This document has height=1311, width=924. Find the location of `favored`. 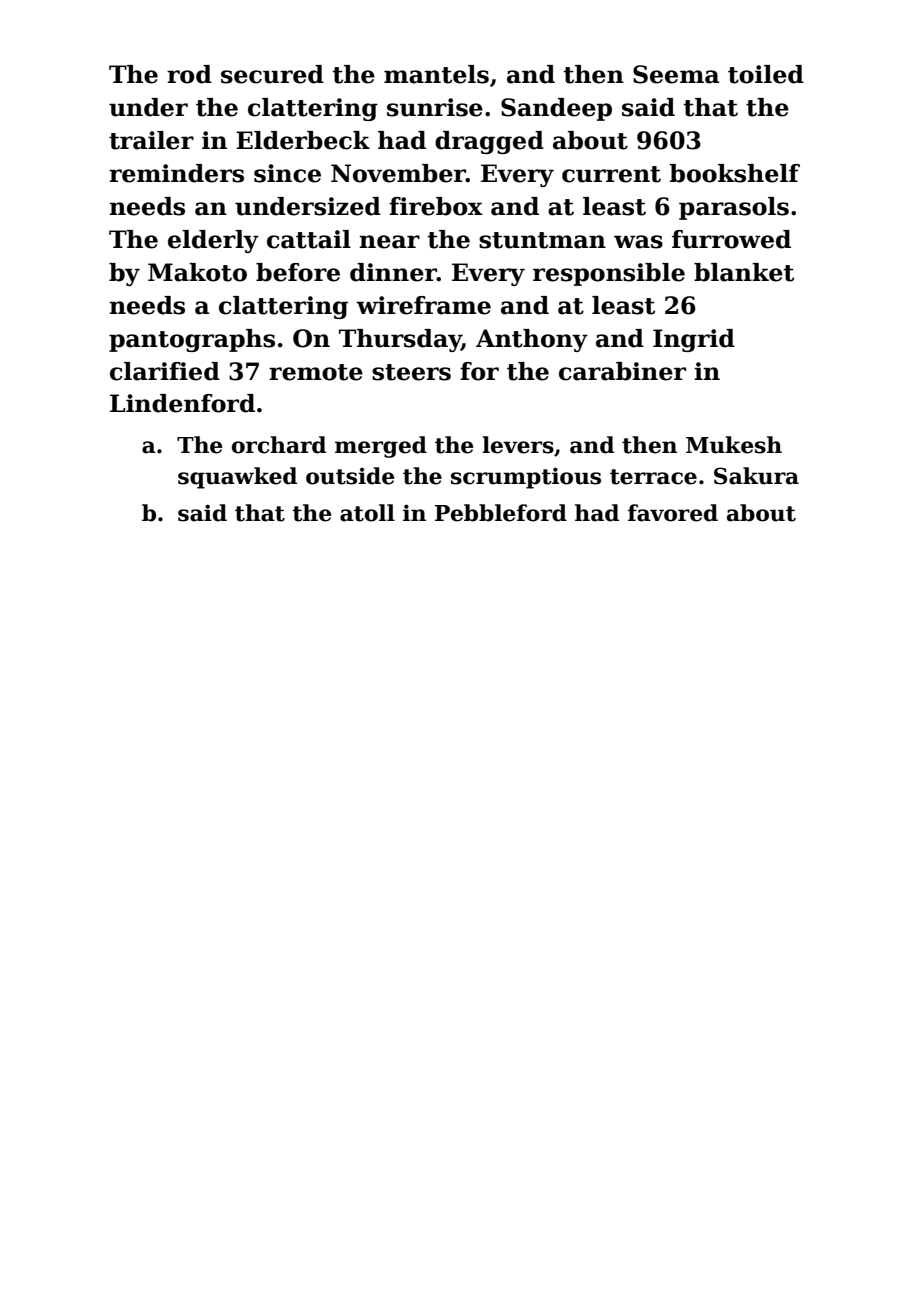

favored is located at coordinates (673, 513).
